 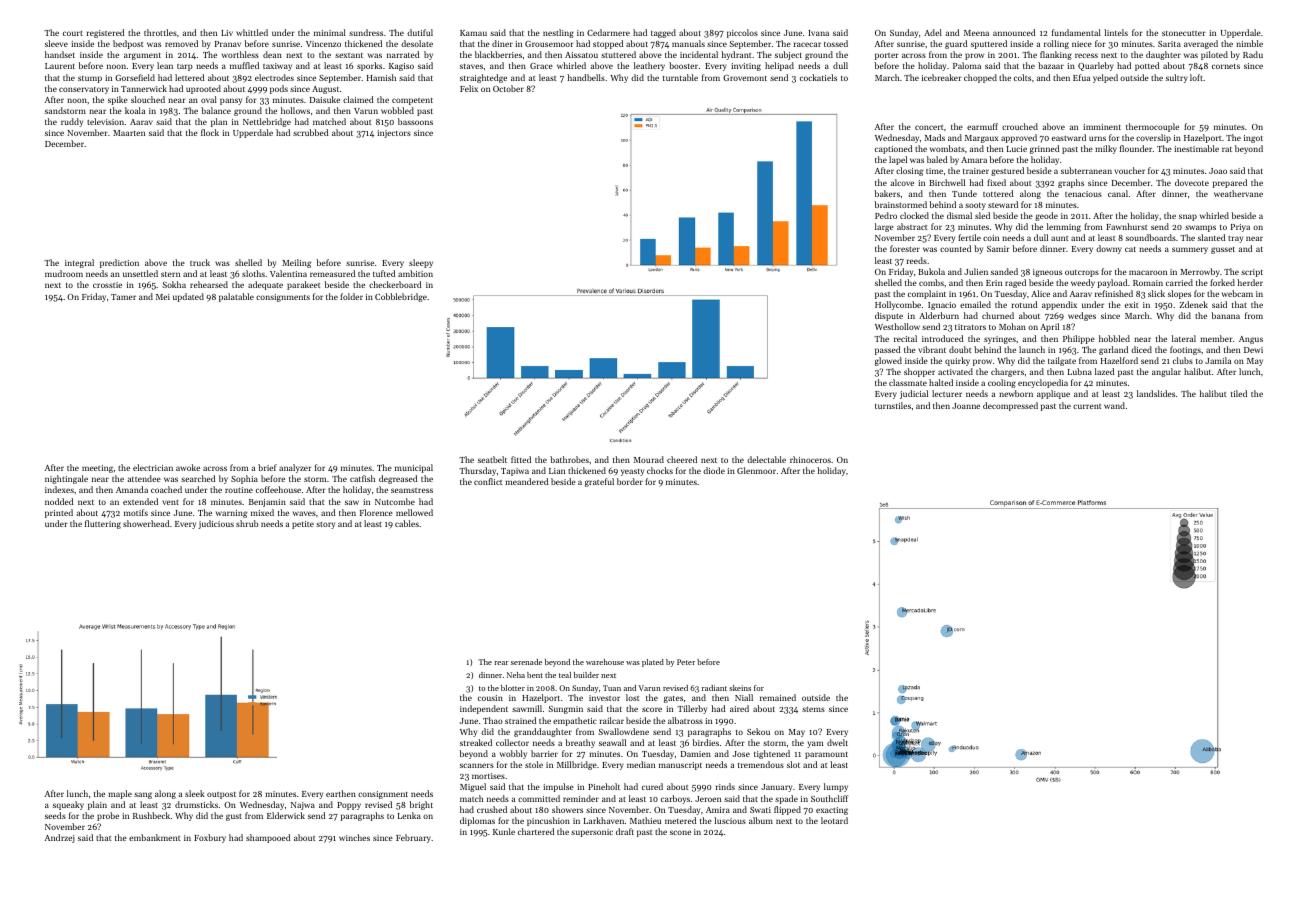 I want to click on chargers, so click(x=1007, y=372).
